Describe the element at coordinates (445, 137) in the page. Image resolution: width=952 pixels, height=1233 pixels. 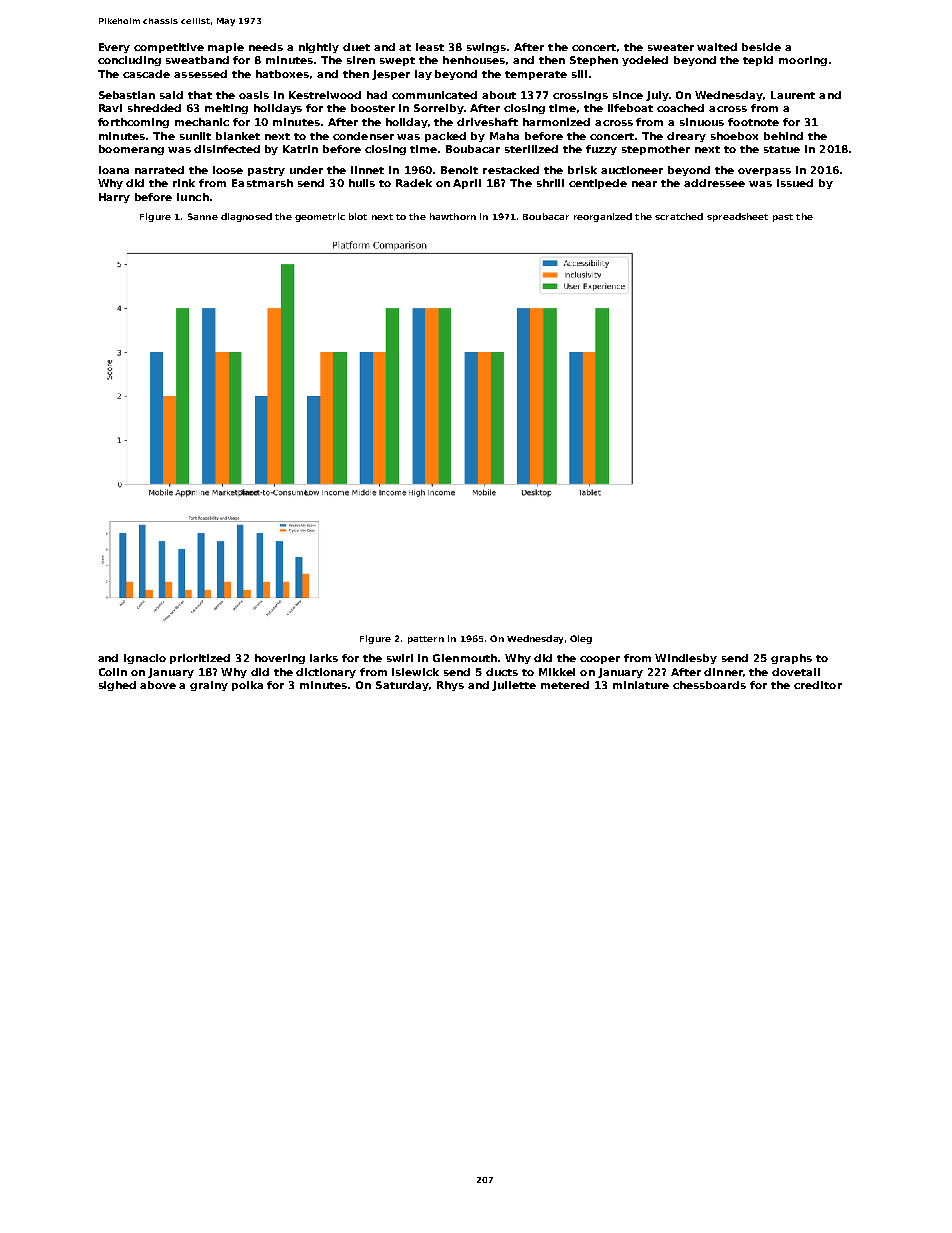
I see `packed` at that location.
